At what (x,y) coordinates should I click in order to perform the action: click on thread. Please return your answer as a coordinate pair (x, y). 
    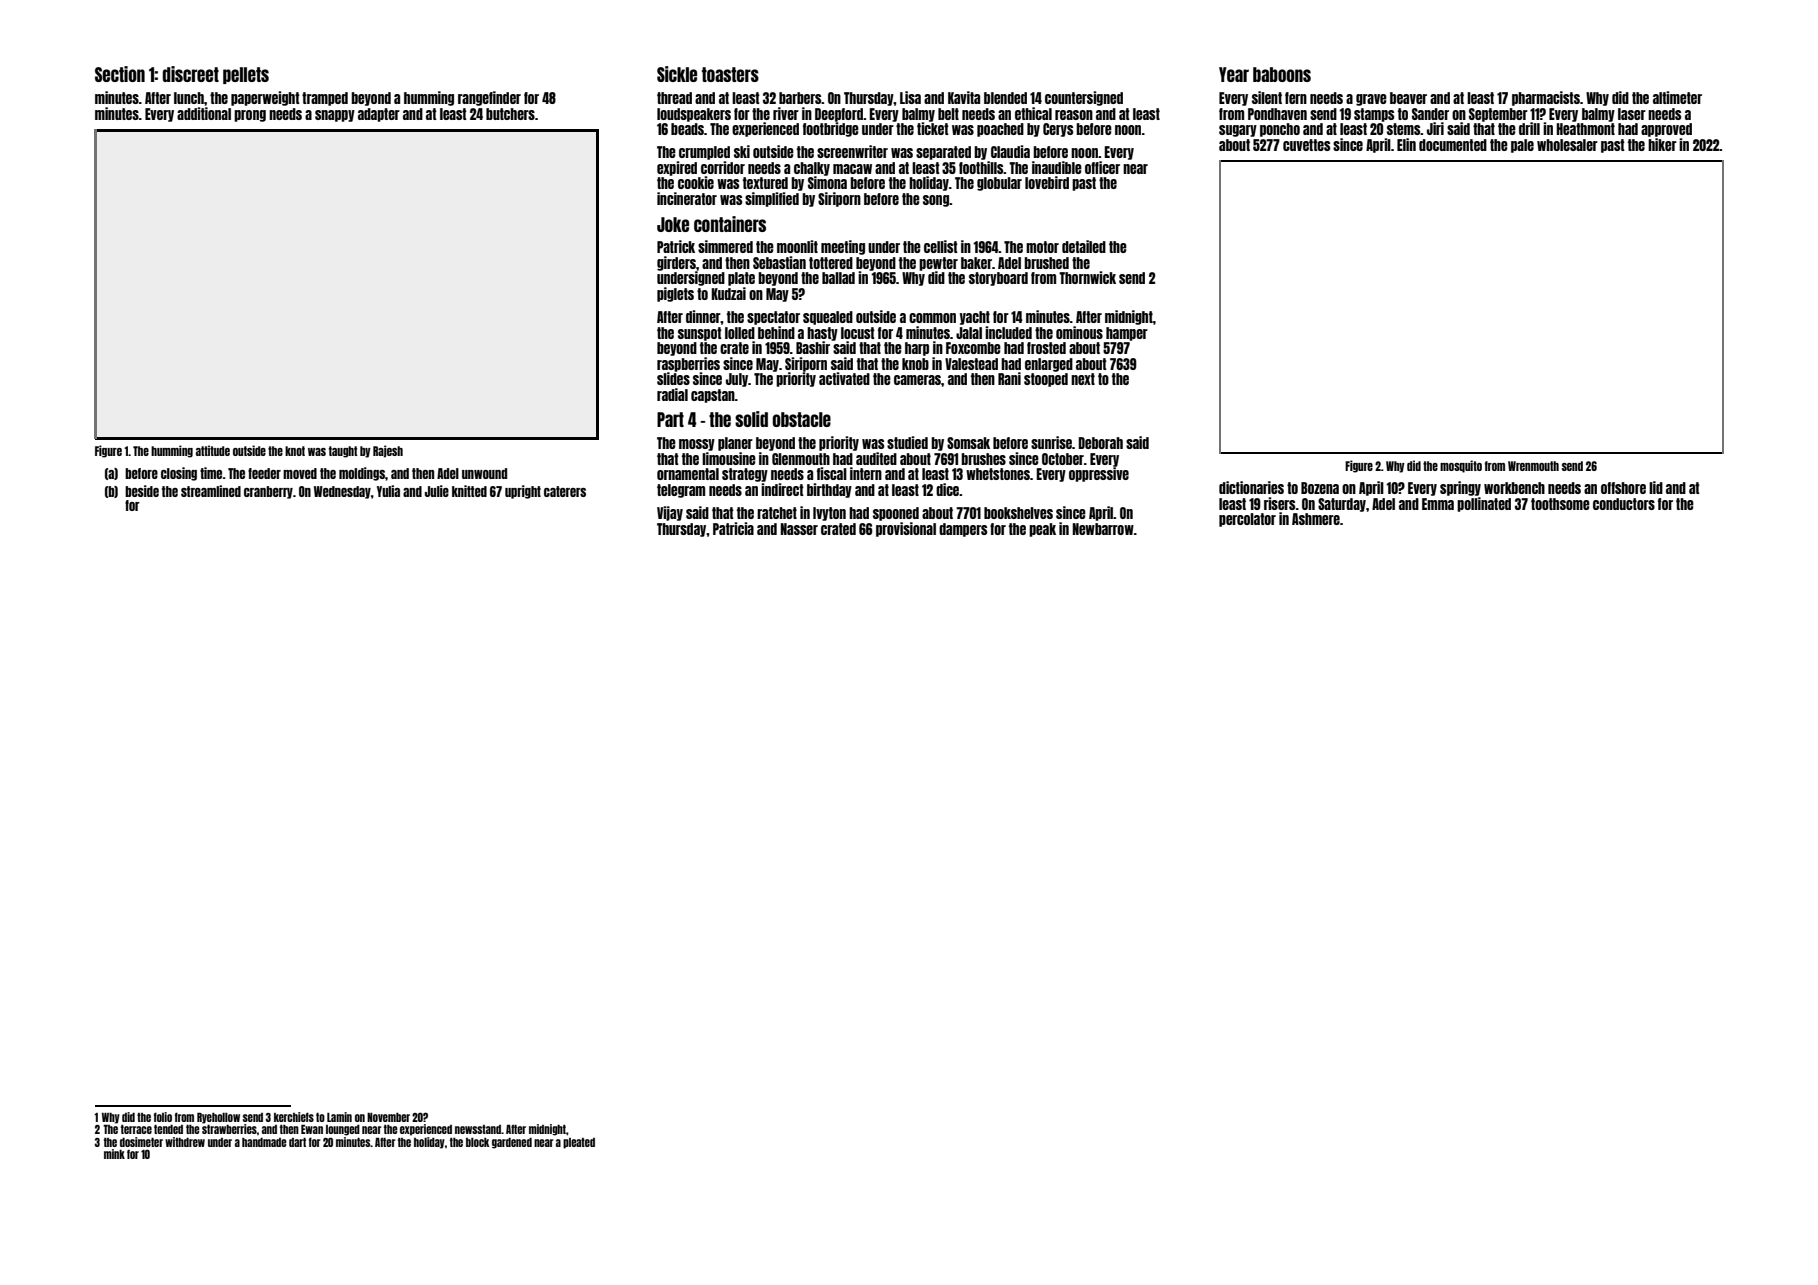
    Looking at the image, I should click on (674, 98).
